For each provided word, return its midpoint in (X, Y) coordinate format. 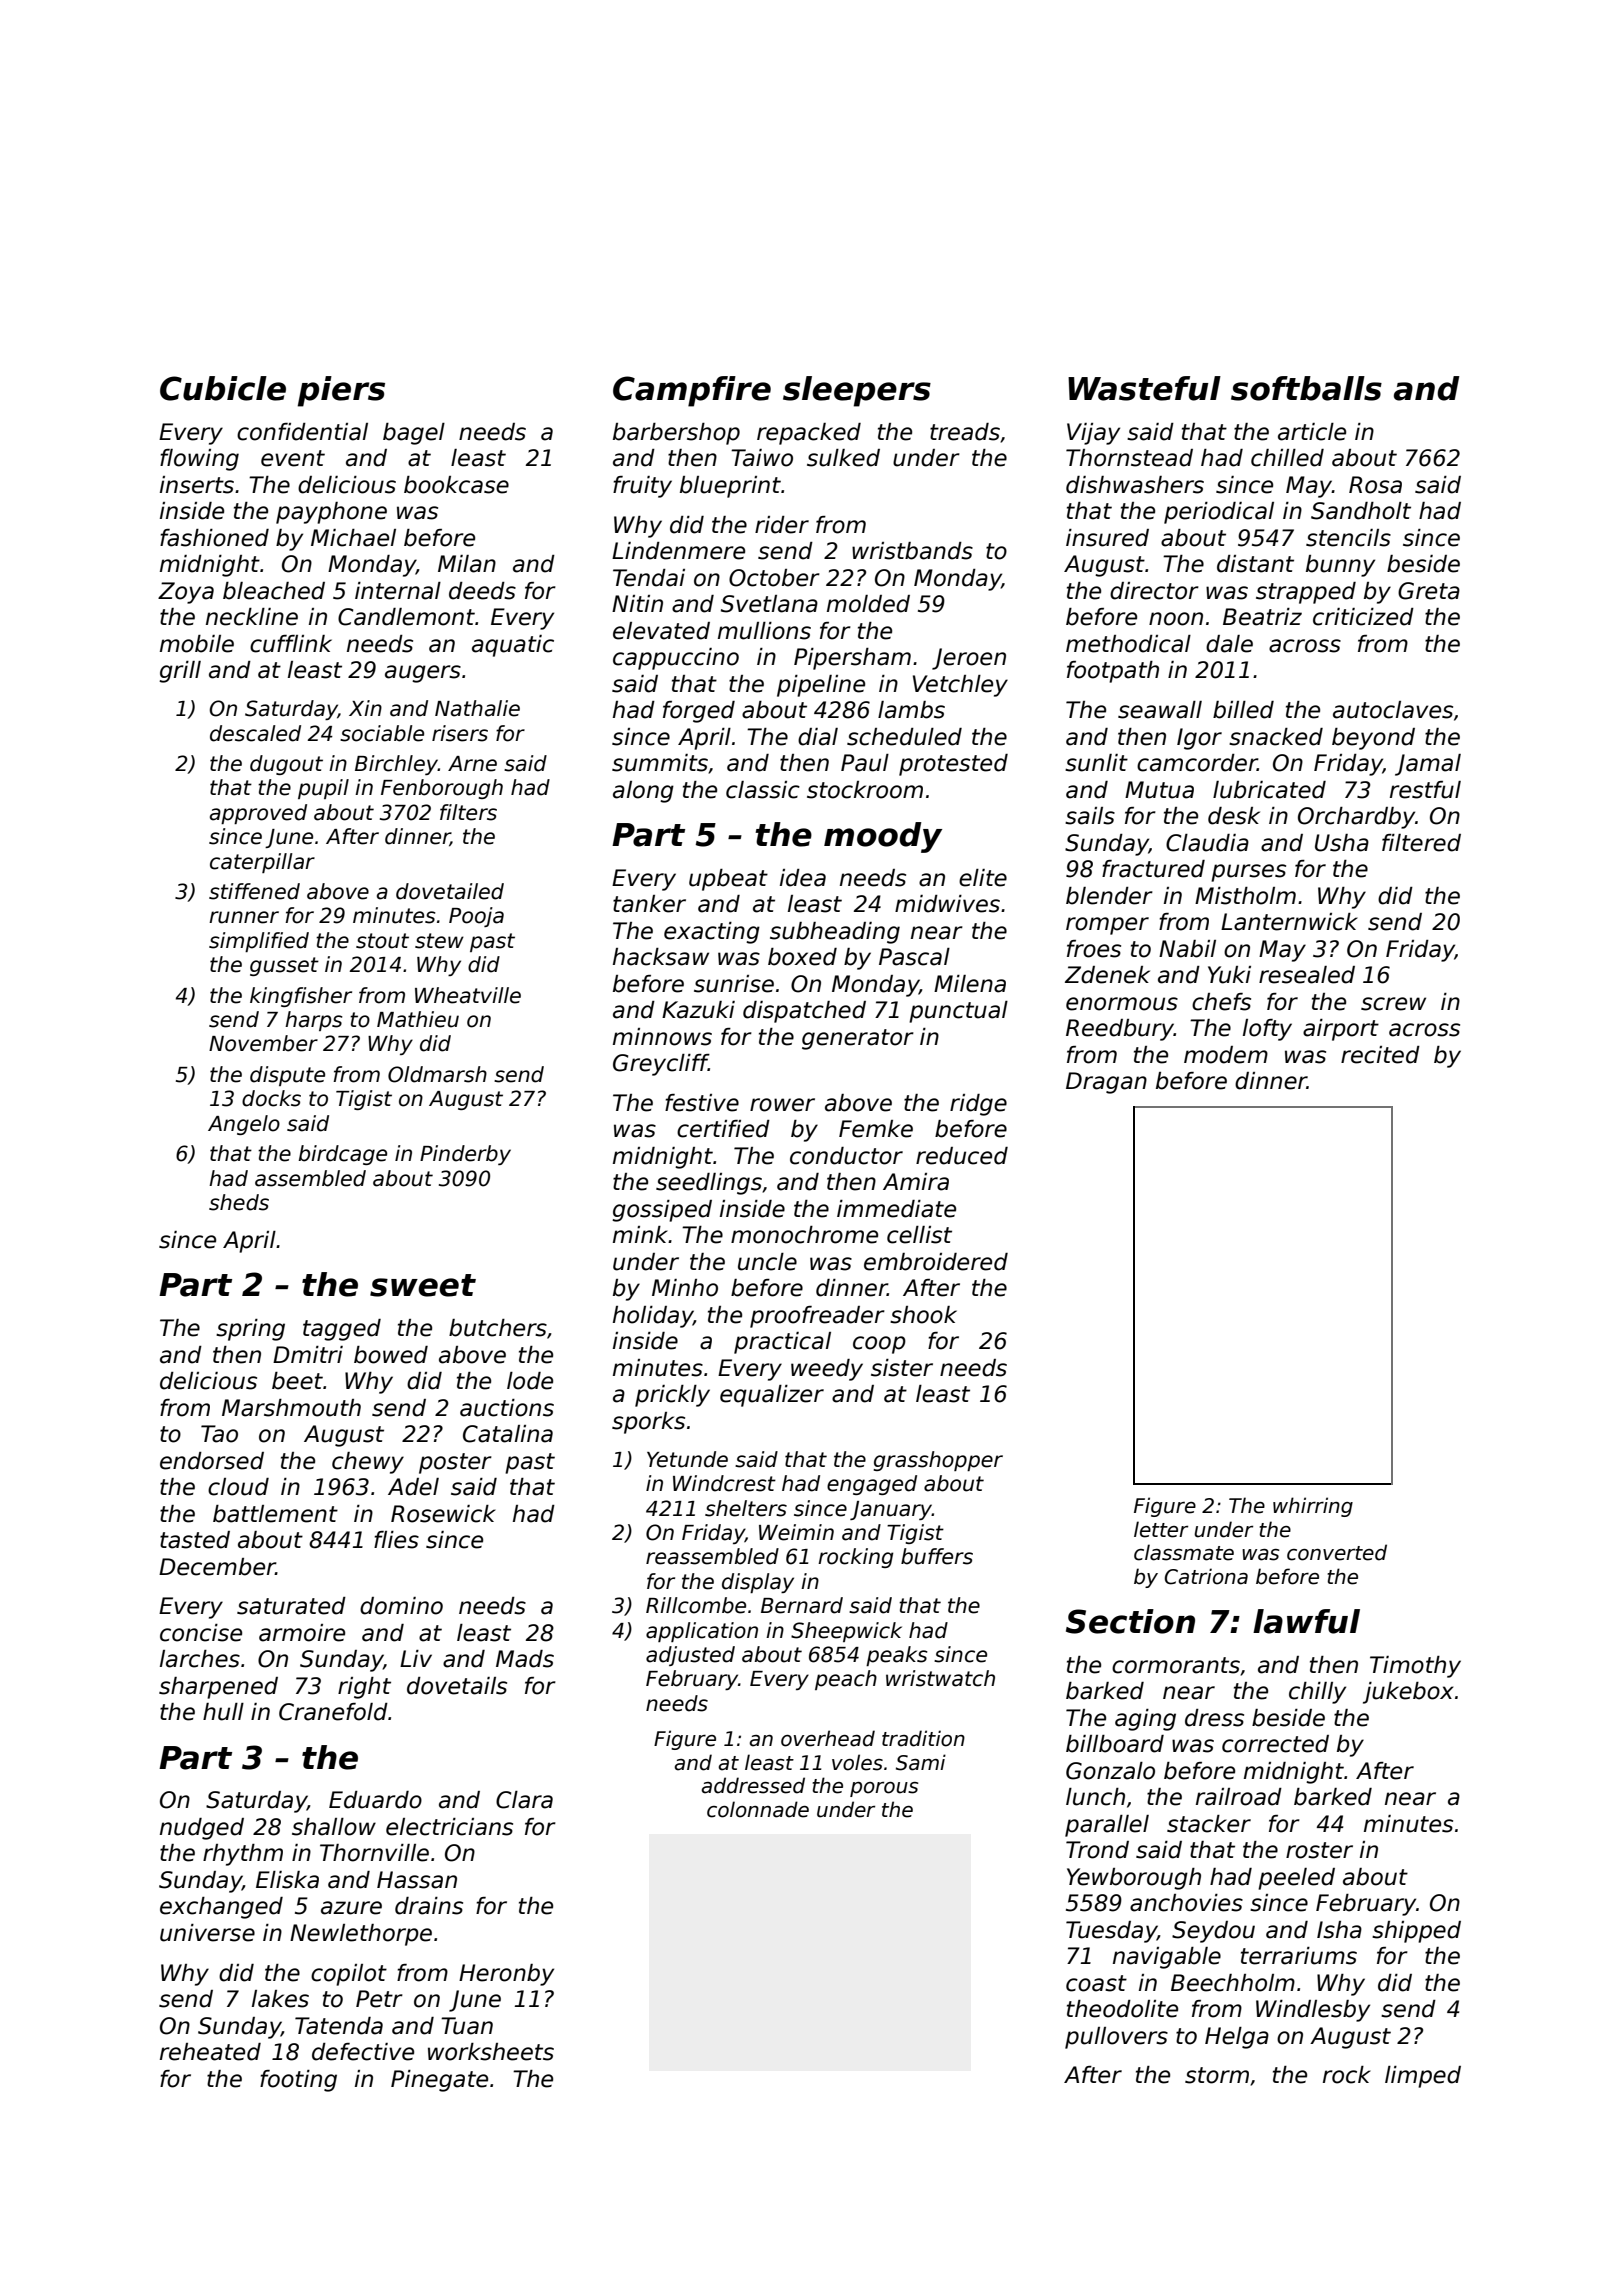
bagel (414, 434)
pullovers (1116, 2038)
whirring (1313, 1507)
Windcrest (724, 1483)
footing (298, 2081)
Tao (219, 1434)
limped (1423, 2077)
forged (699, 712)
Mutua (1159, 790)
